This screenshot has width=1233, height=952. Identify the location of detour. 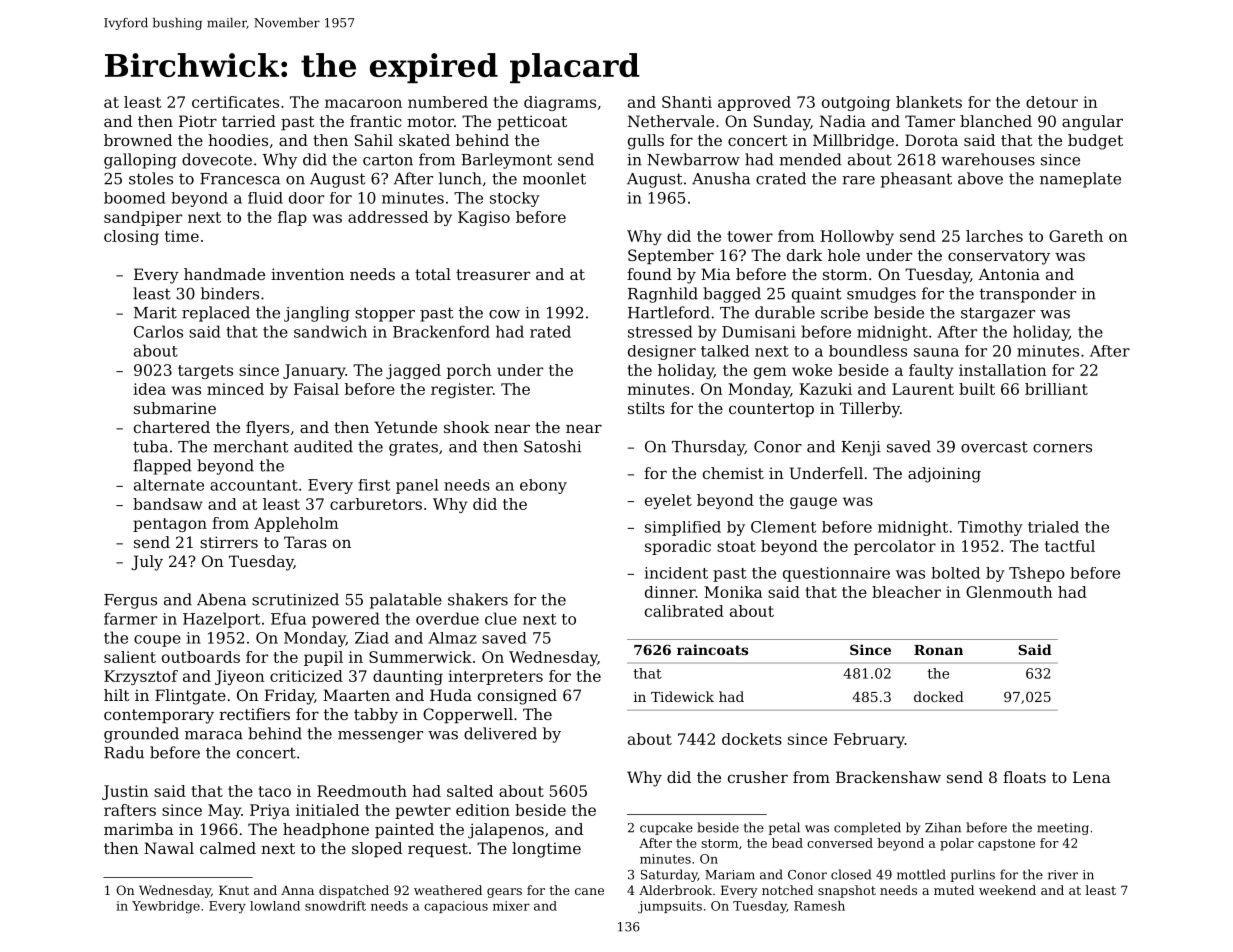
(1052, 102).
